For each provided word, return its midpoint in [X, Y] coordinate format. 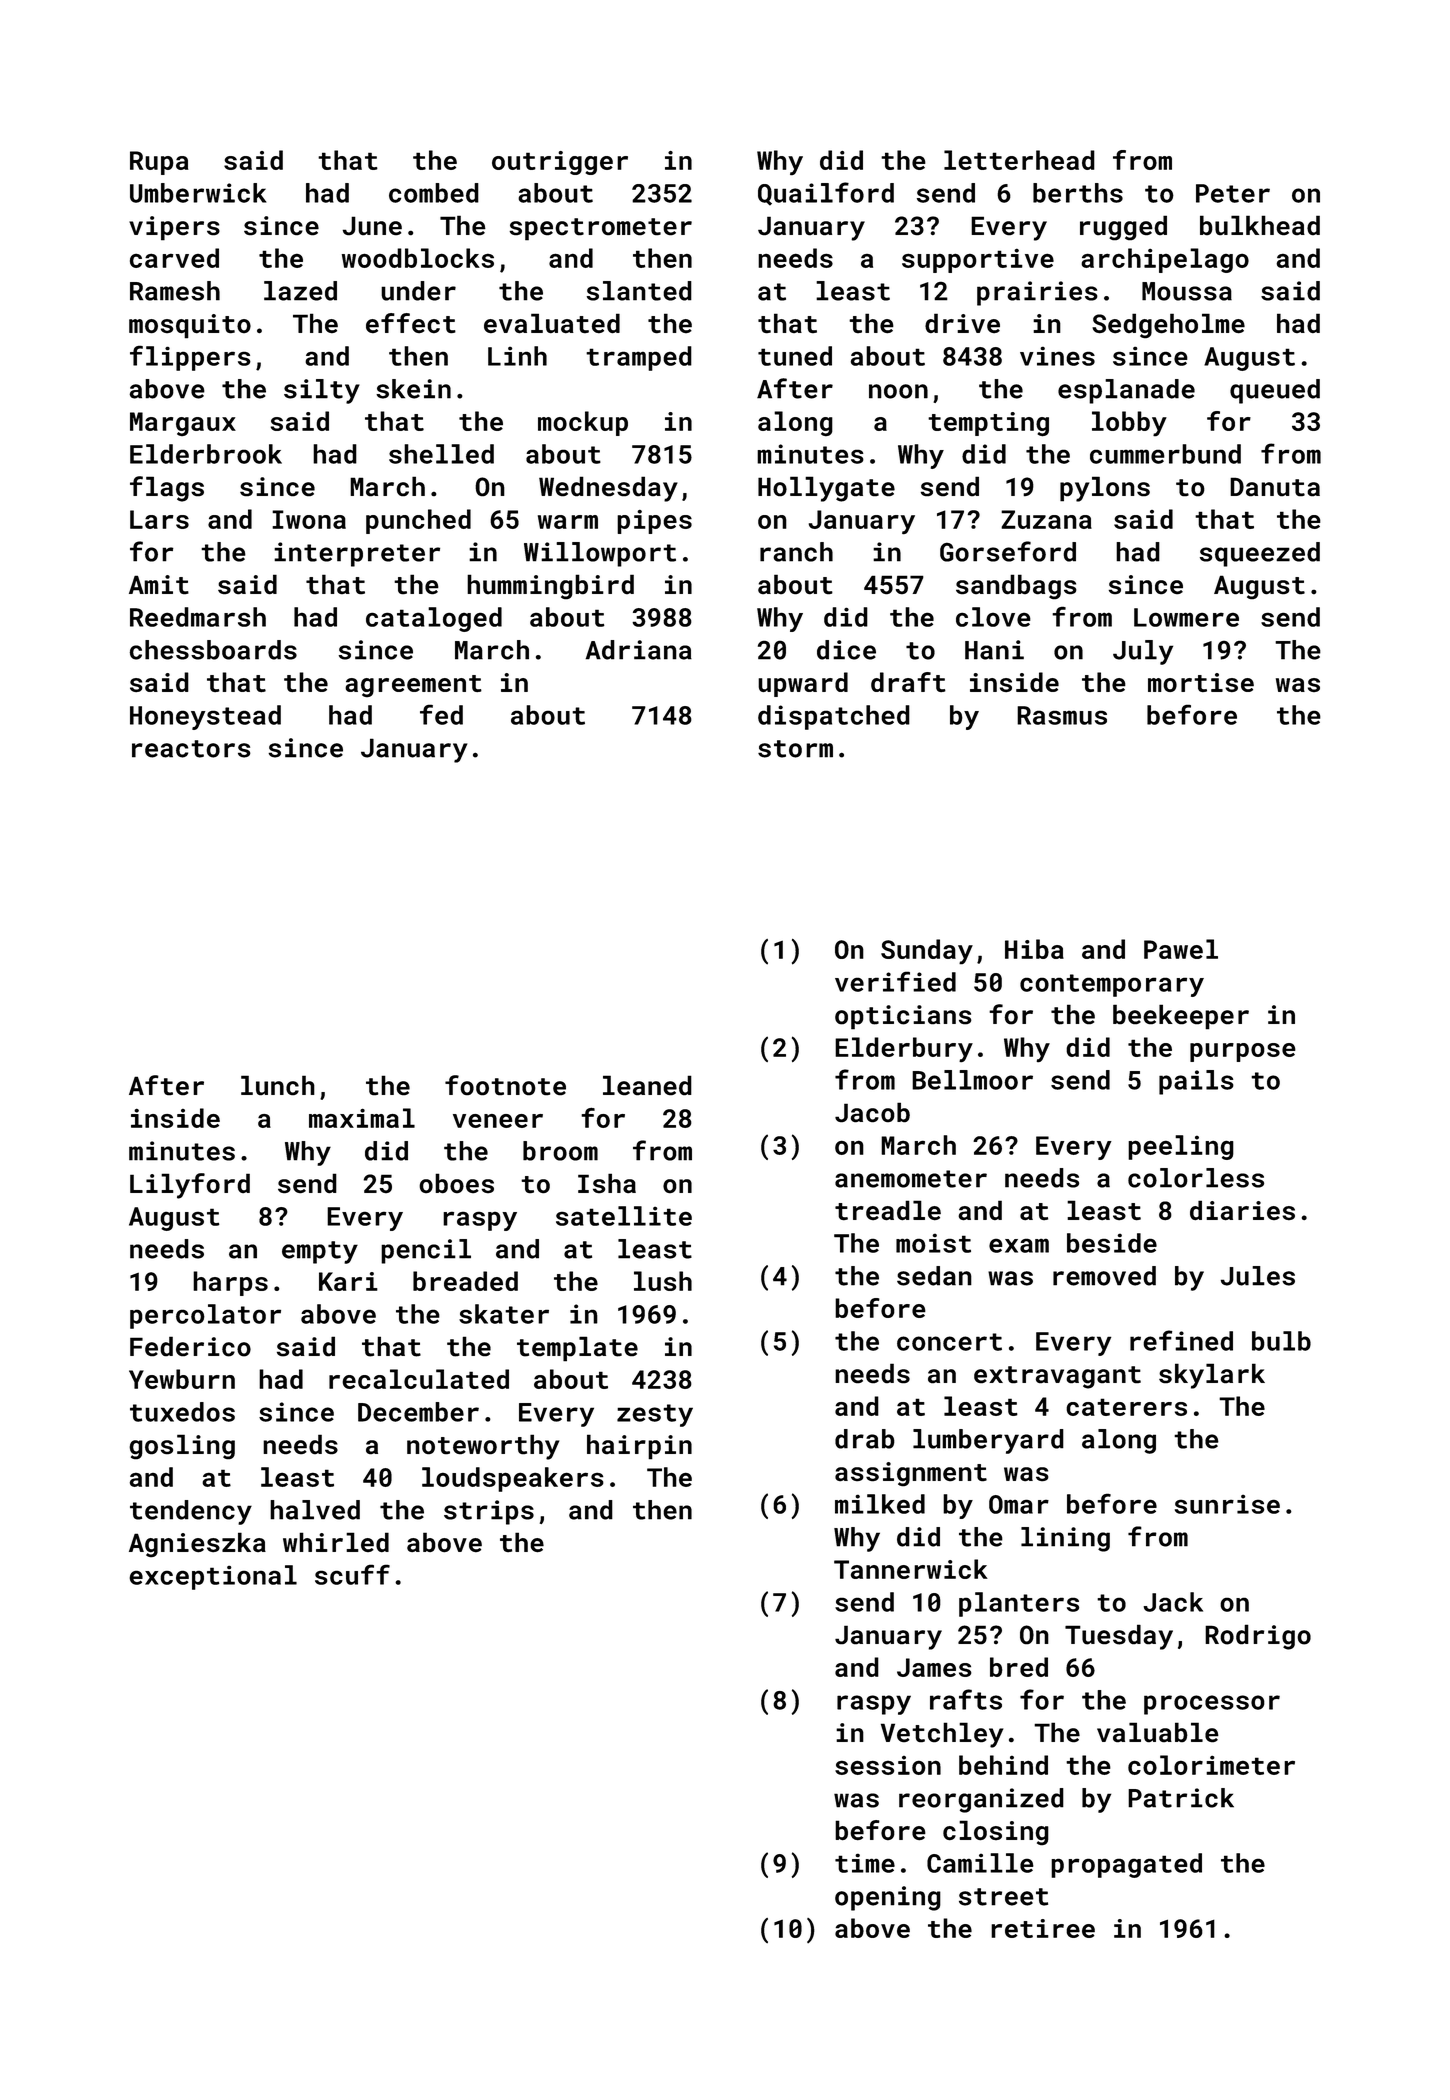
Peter [1233, 193]
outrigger [560, 163]
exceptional [213, 1577]
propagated [1126, 1865]
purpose [1243, 1052]
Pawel [1181, 949]
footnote [505, 1085]
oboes [456, 1183]
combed [434, 193]
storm [795, 749]
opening [888, 1898]
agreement [413, 686]
